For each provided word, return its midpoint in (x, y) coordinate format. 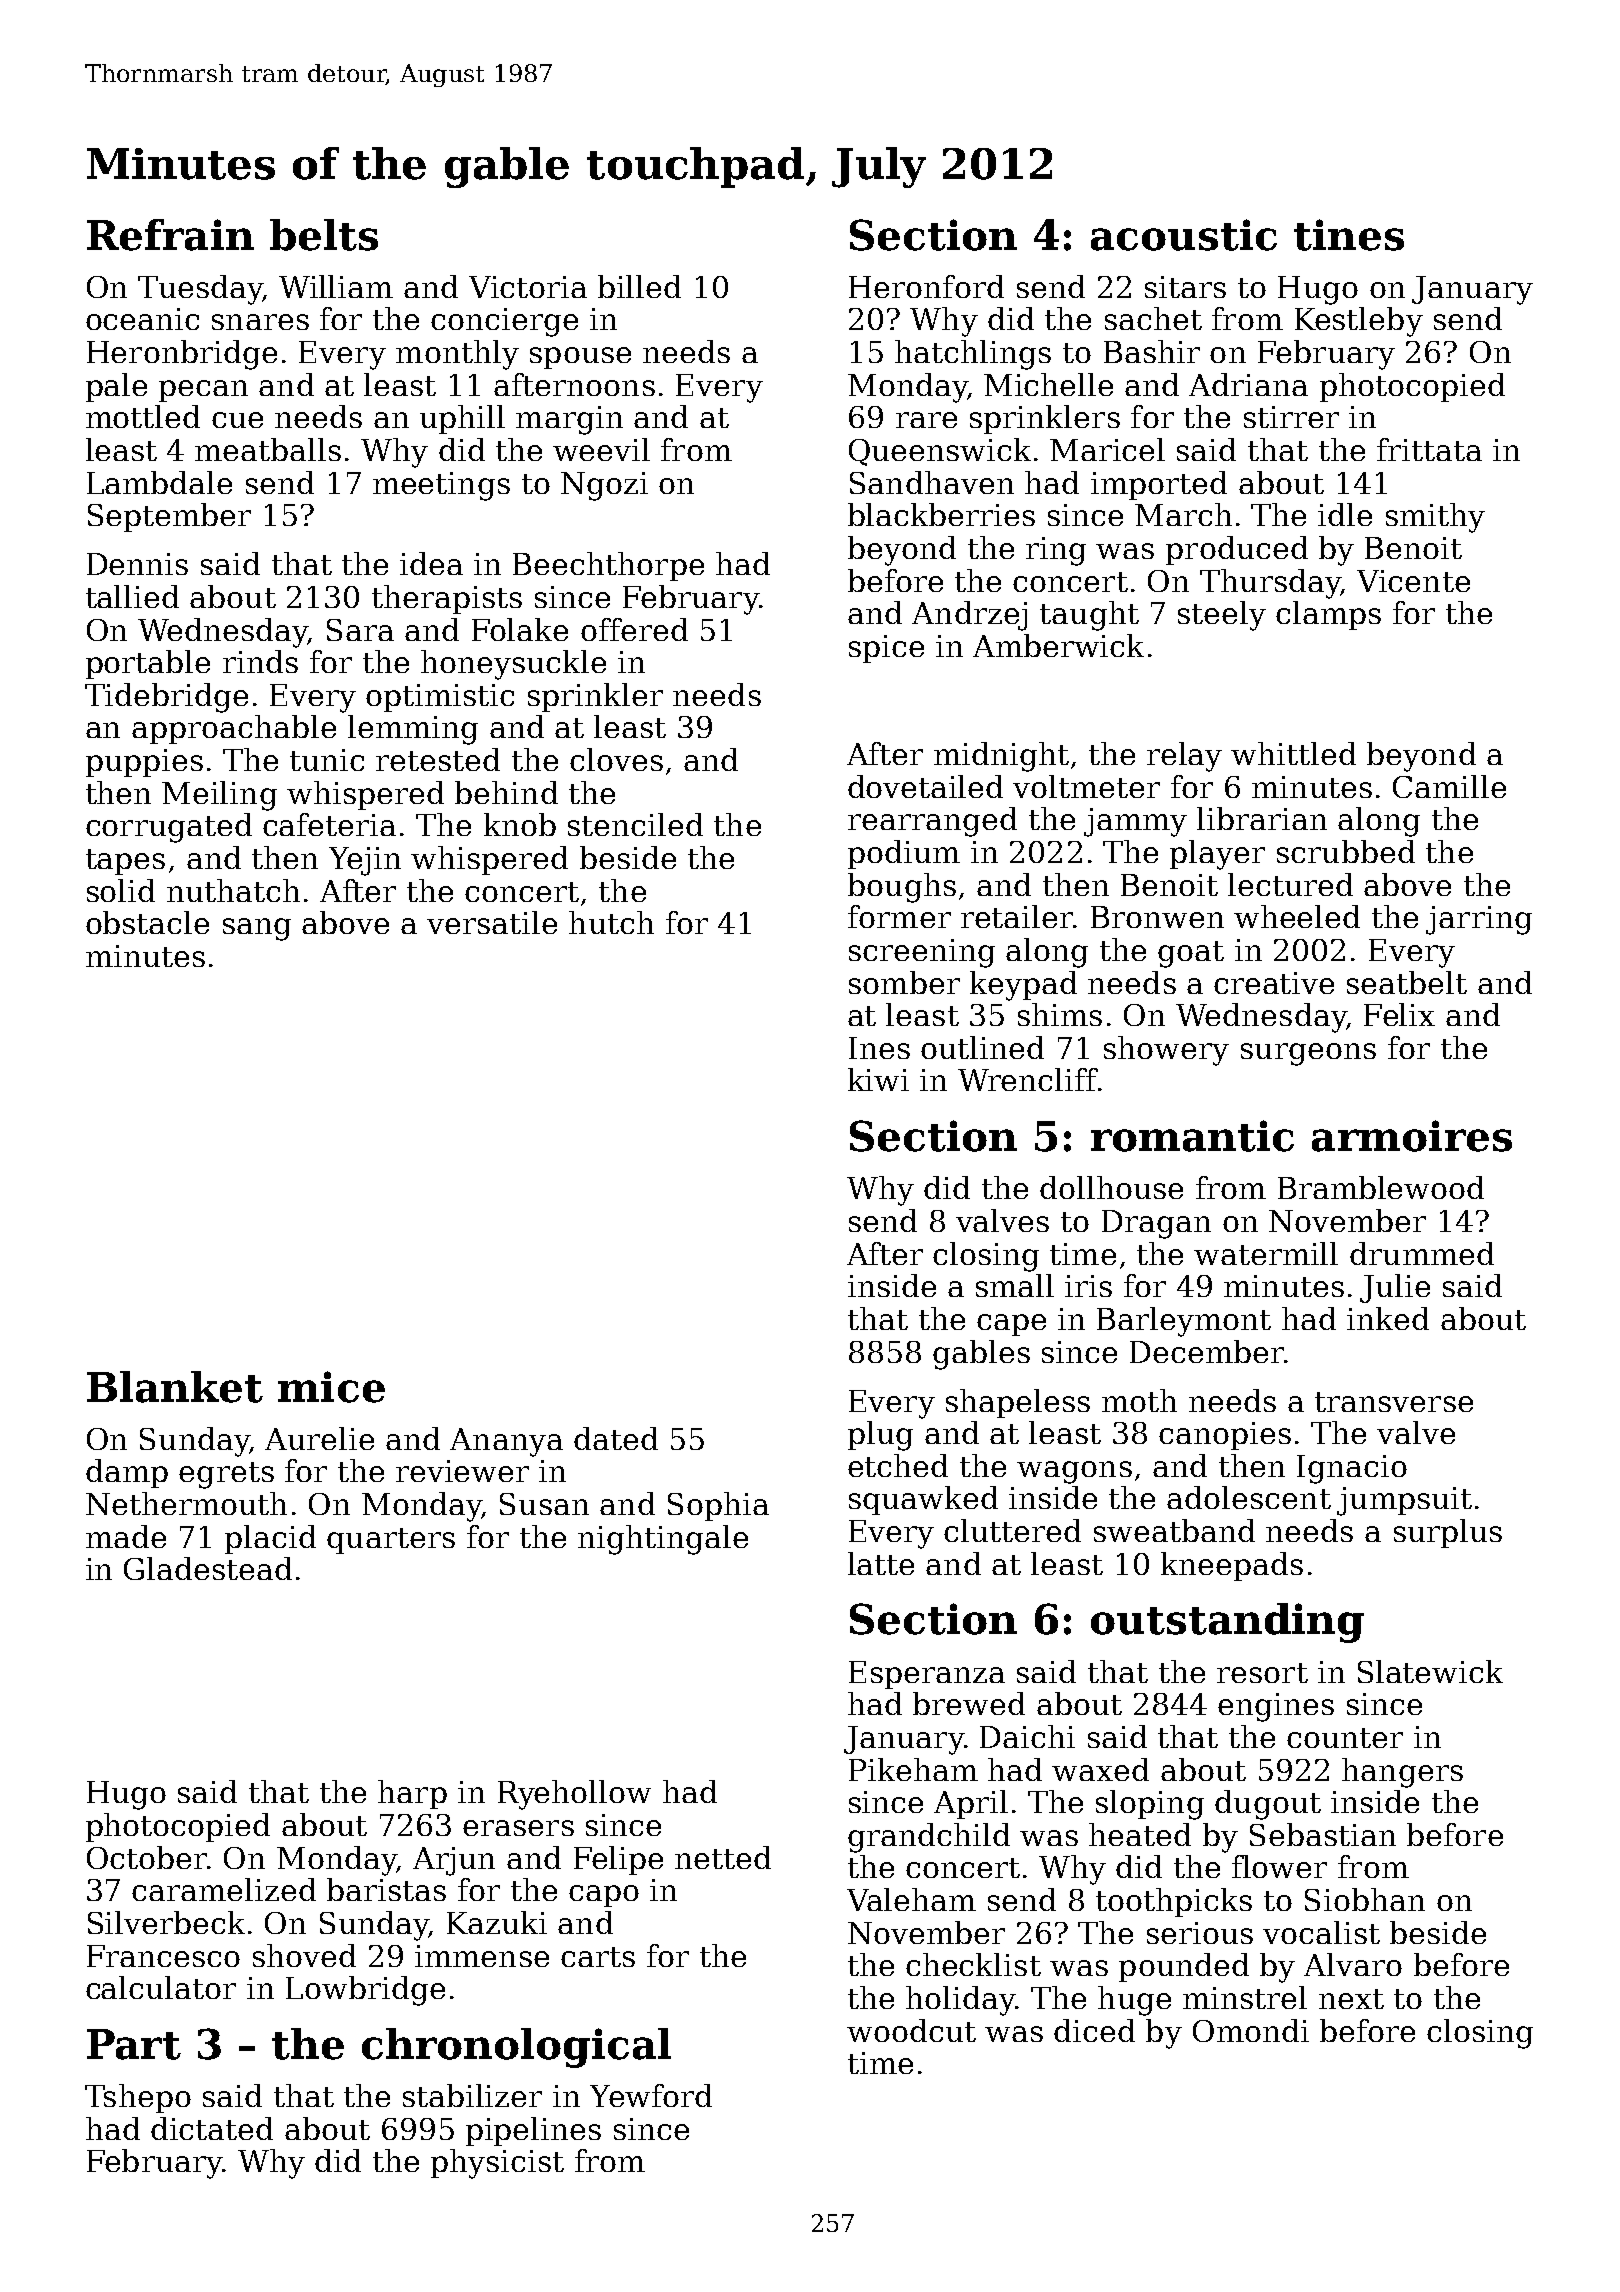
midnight (1001, 757)
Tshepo (138, 2098)
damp (127, 1473)
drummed (1422, 1253)
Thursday (1270, 584)
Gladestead (208, 1568)
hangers (1402, 1773)
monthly (457, 355)
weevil (601, 449)
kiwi (878, 1079)
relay (1184, 757)
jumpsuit (1404, 1501)
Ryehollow (574, 1795)
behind (506, 792)
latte (881, 1563)
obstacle (147, 922)
